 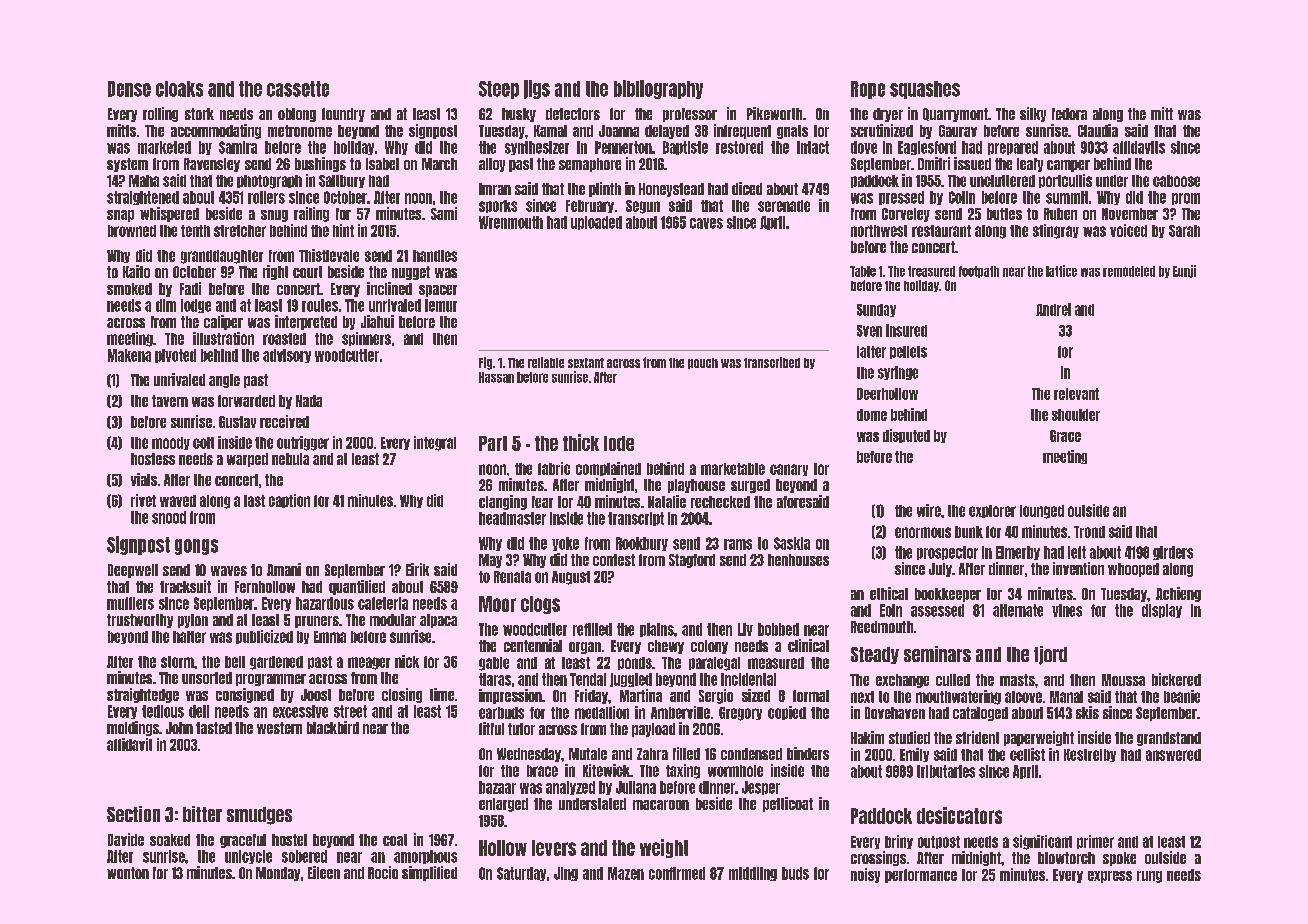 I want to click on Andrei, so click(x=1053, y=309).
